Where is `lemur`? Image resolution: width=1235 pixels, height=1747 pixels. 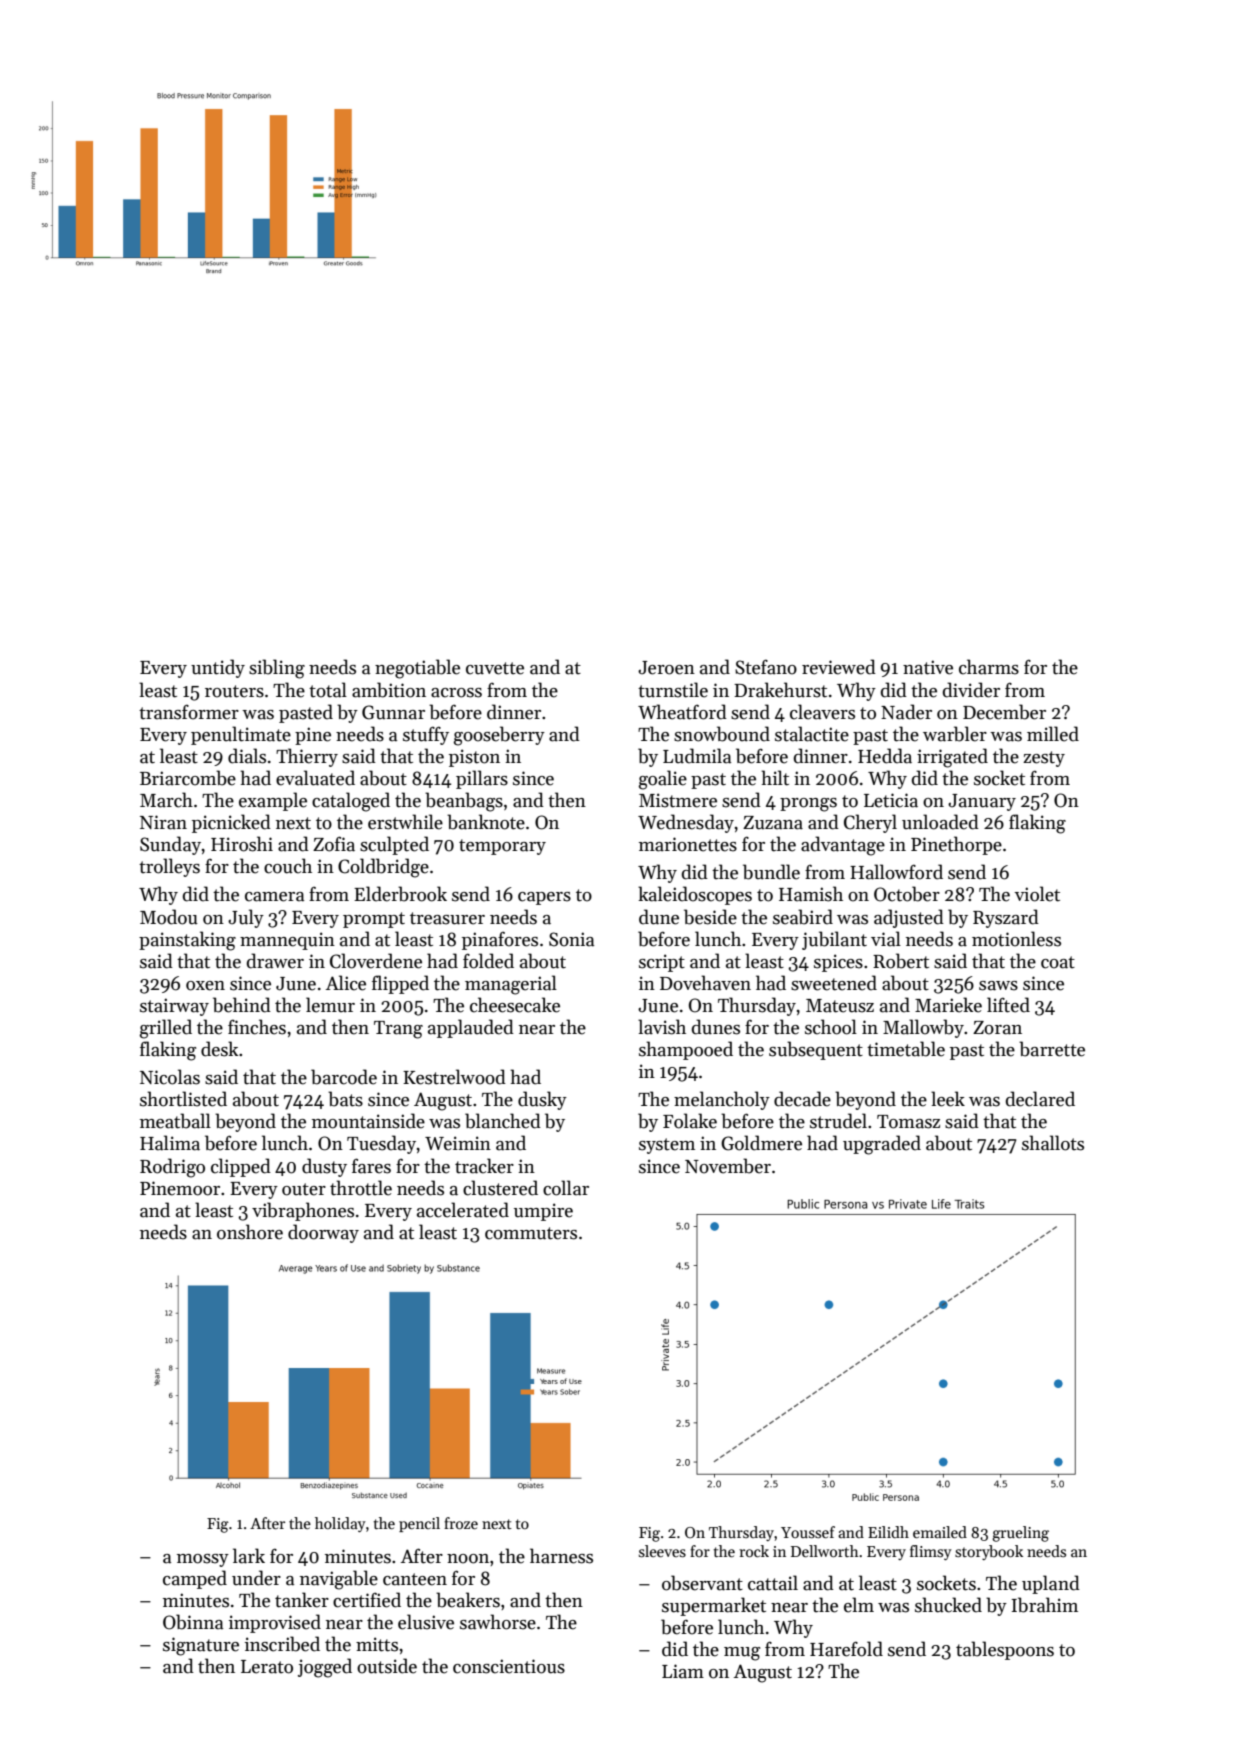 lemur is located at coordinates (330, 1005).
